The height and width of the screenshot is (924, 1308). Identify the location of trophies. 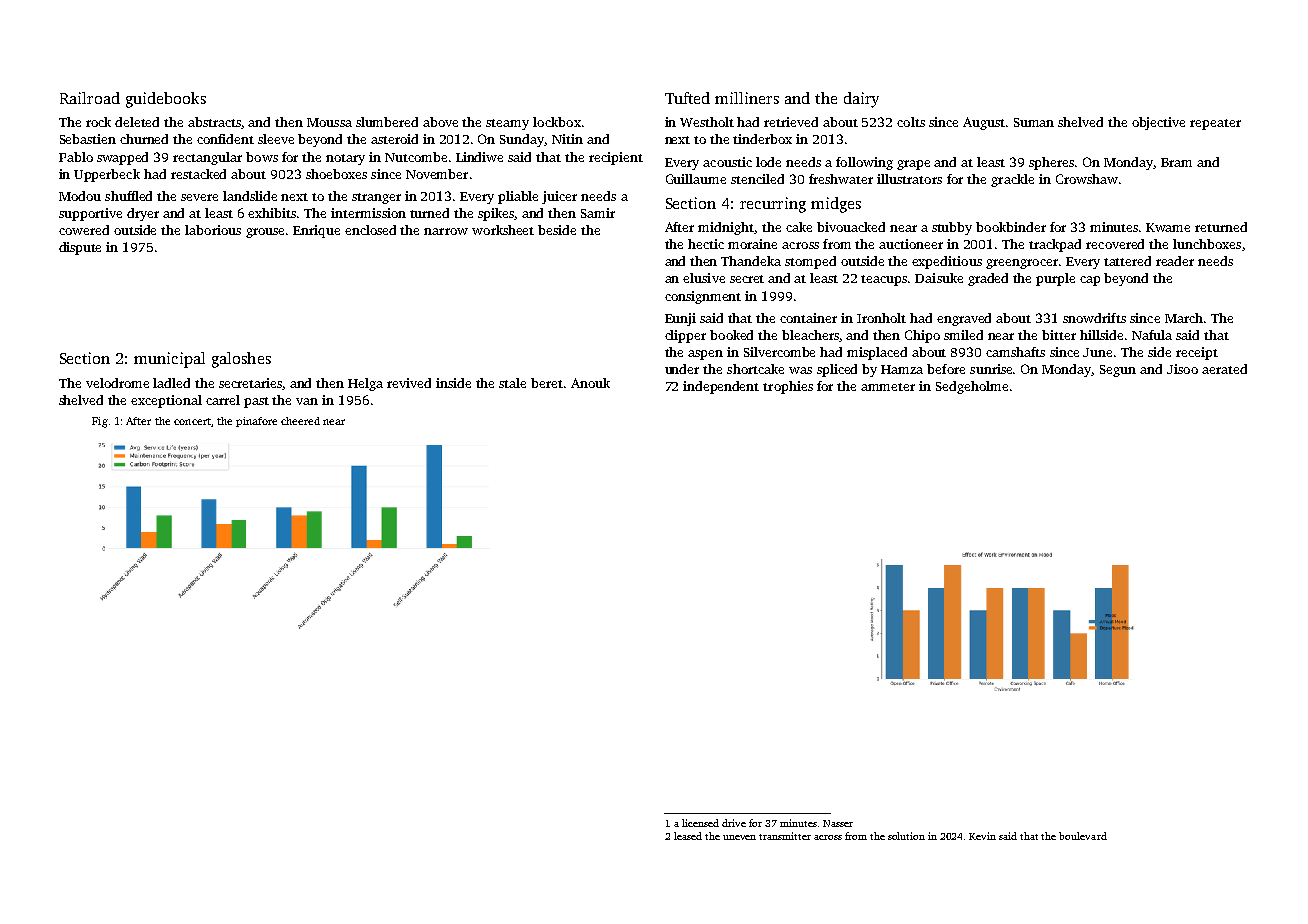
(788, 387).
